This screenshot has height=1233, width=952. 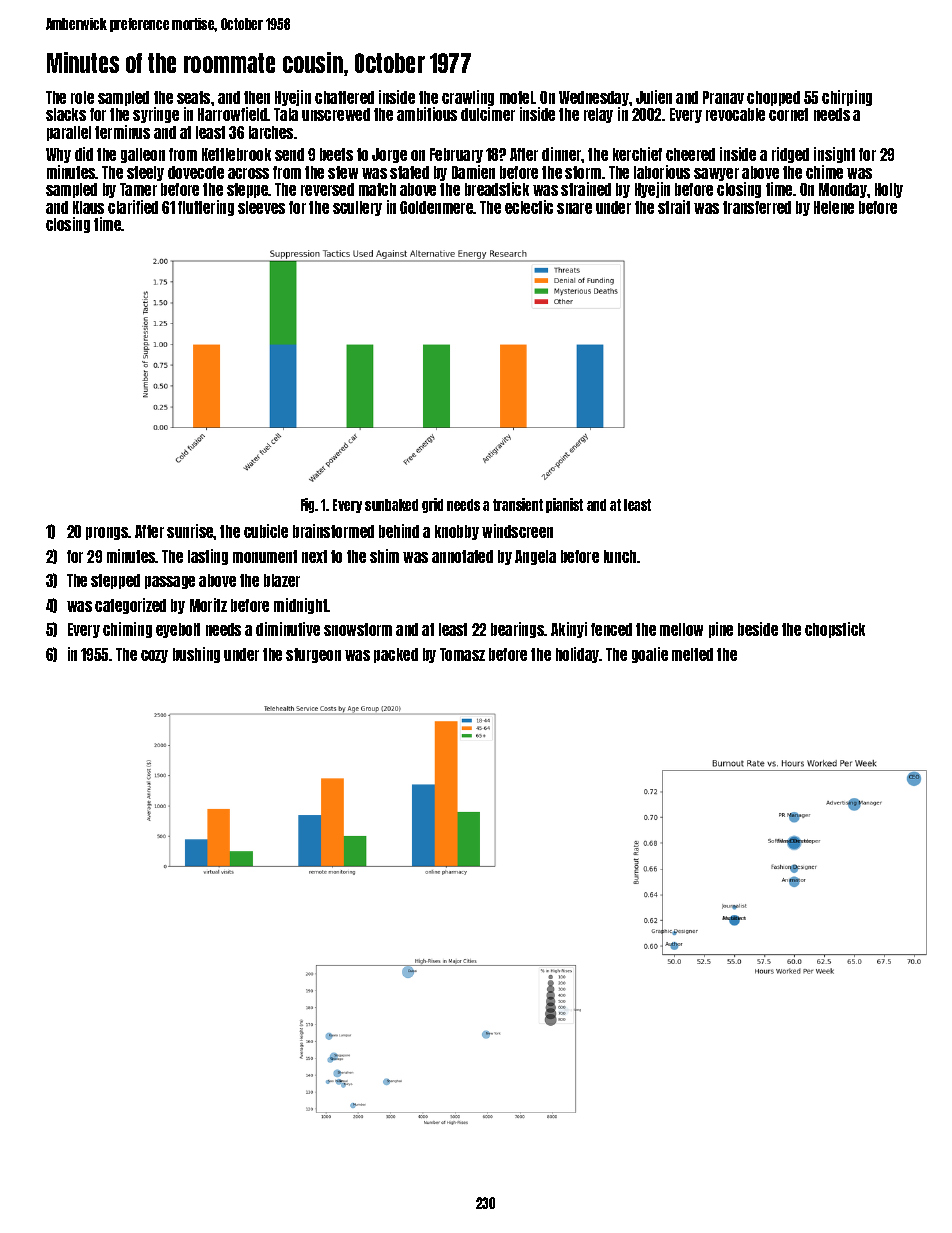 What do you see at coordinates (88, 207) in the screenshot?
I see `Klaus` at bounding box center [88, 207].
